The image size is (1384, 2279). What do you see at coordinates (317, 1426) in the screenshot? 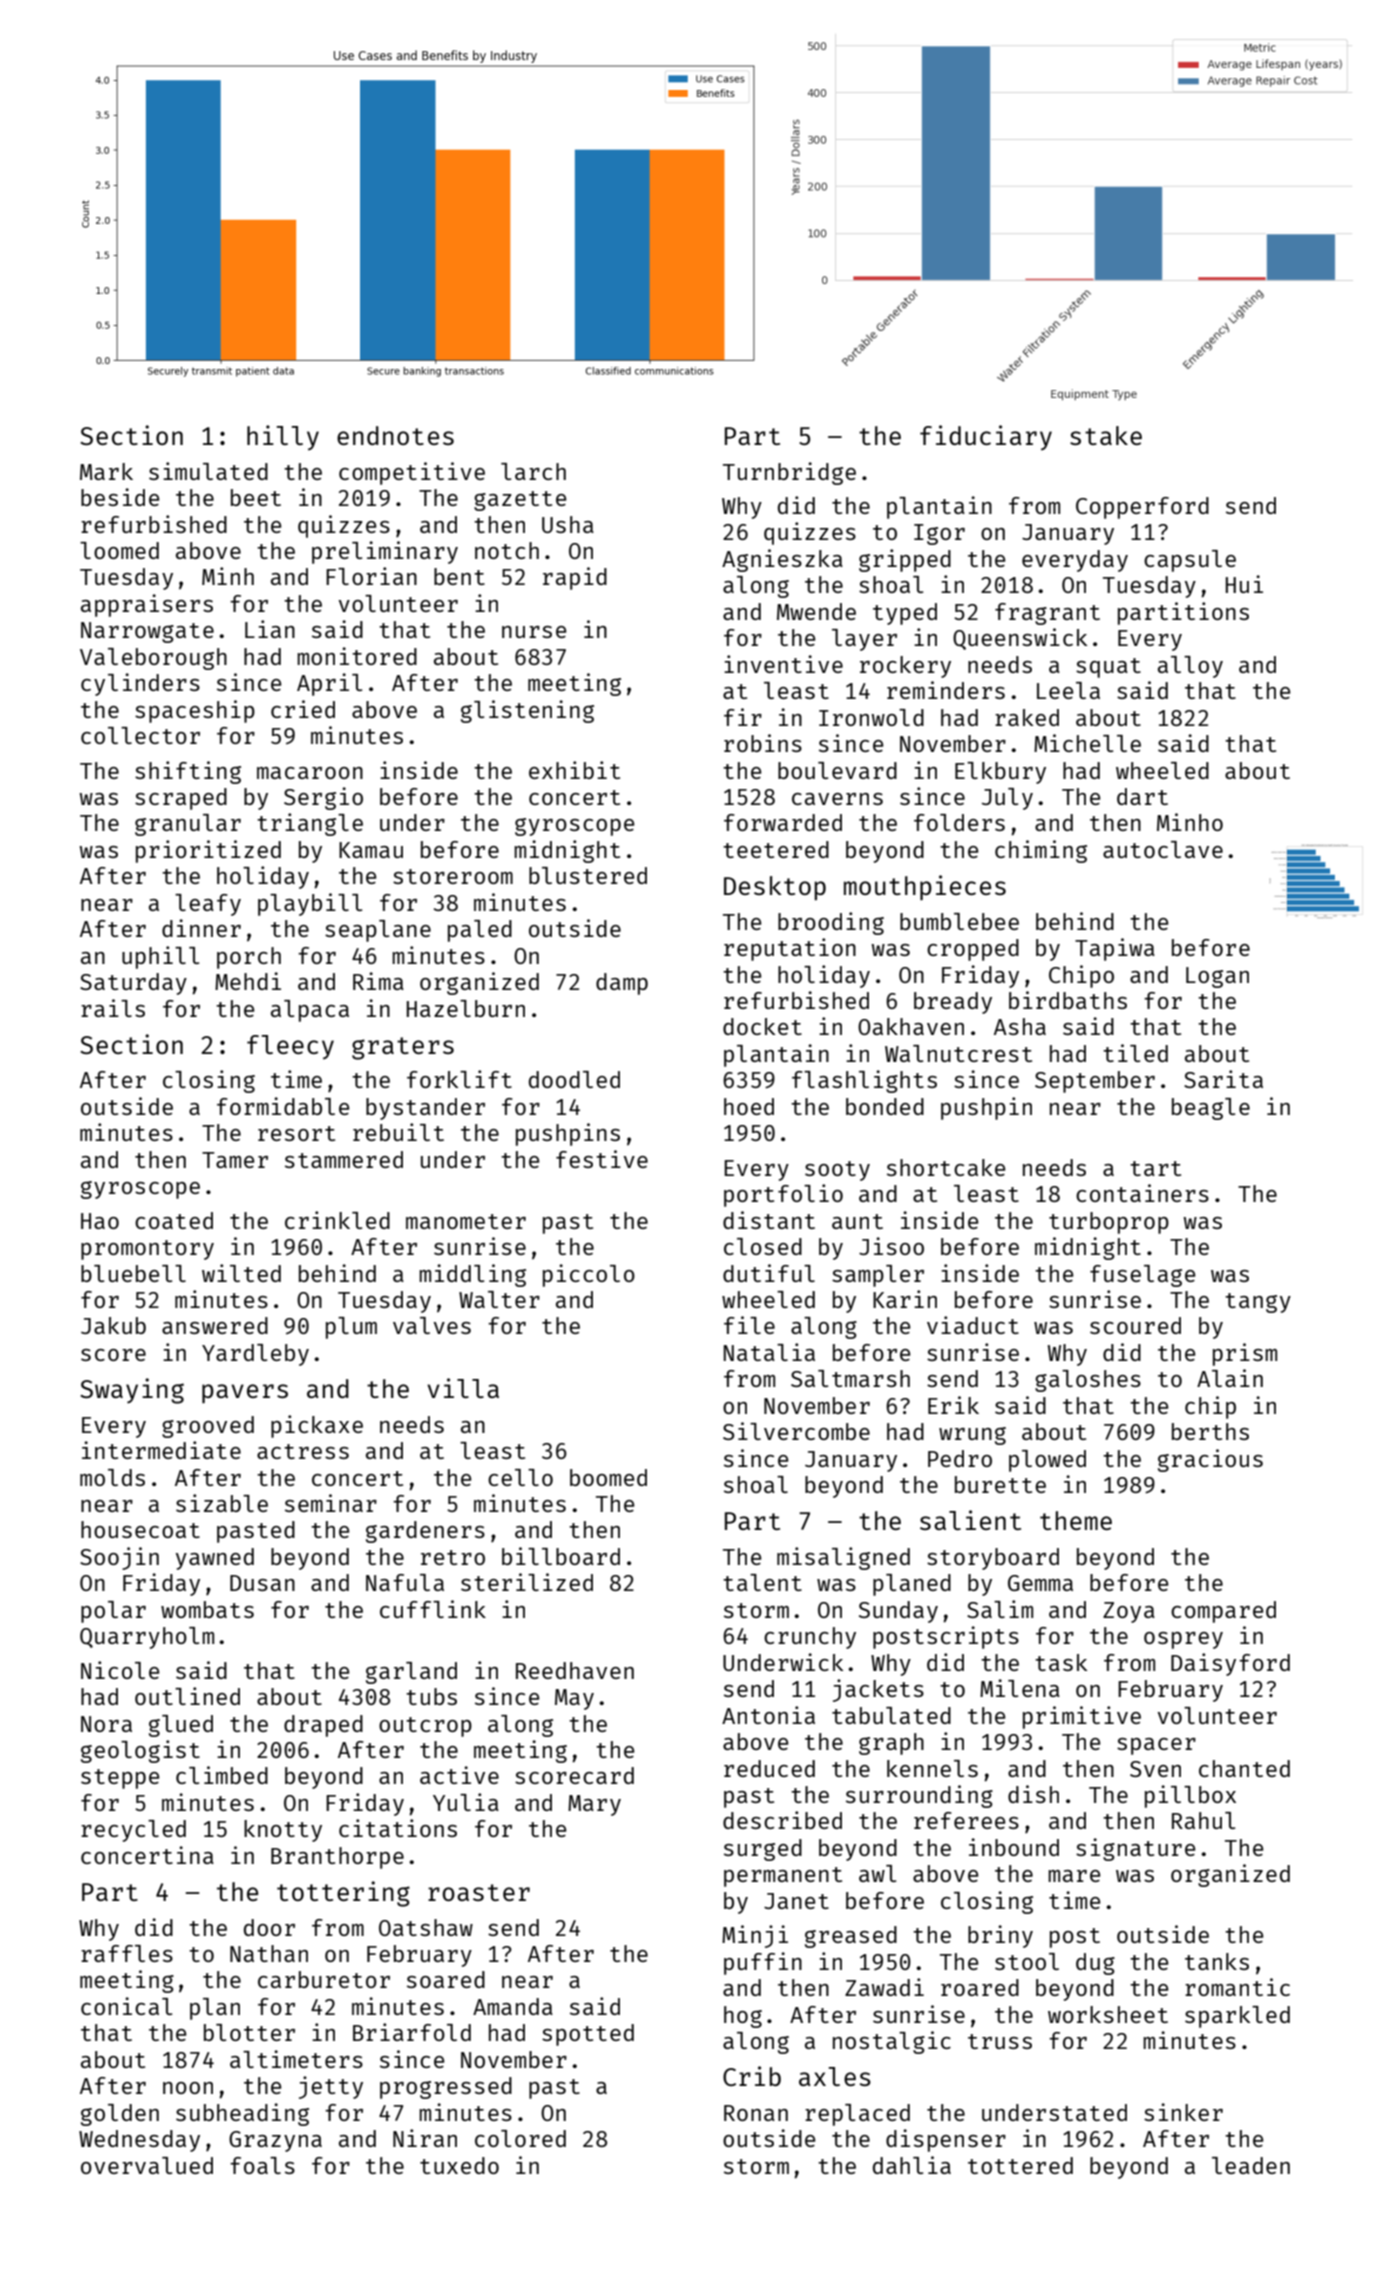
I see `pickaxe` at bounding box center [317, 1426].
